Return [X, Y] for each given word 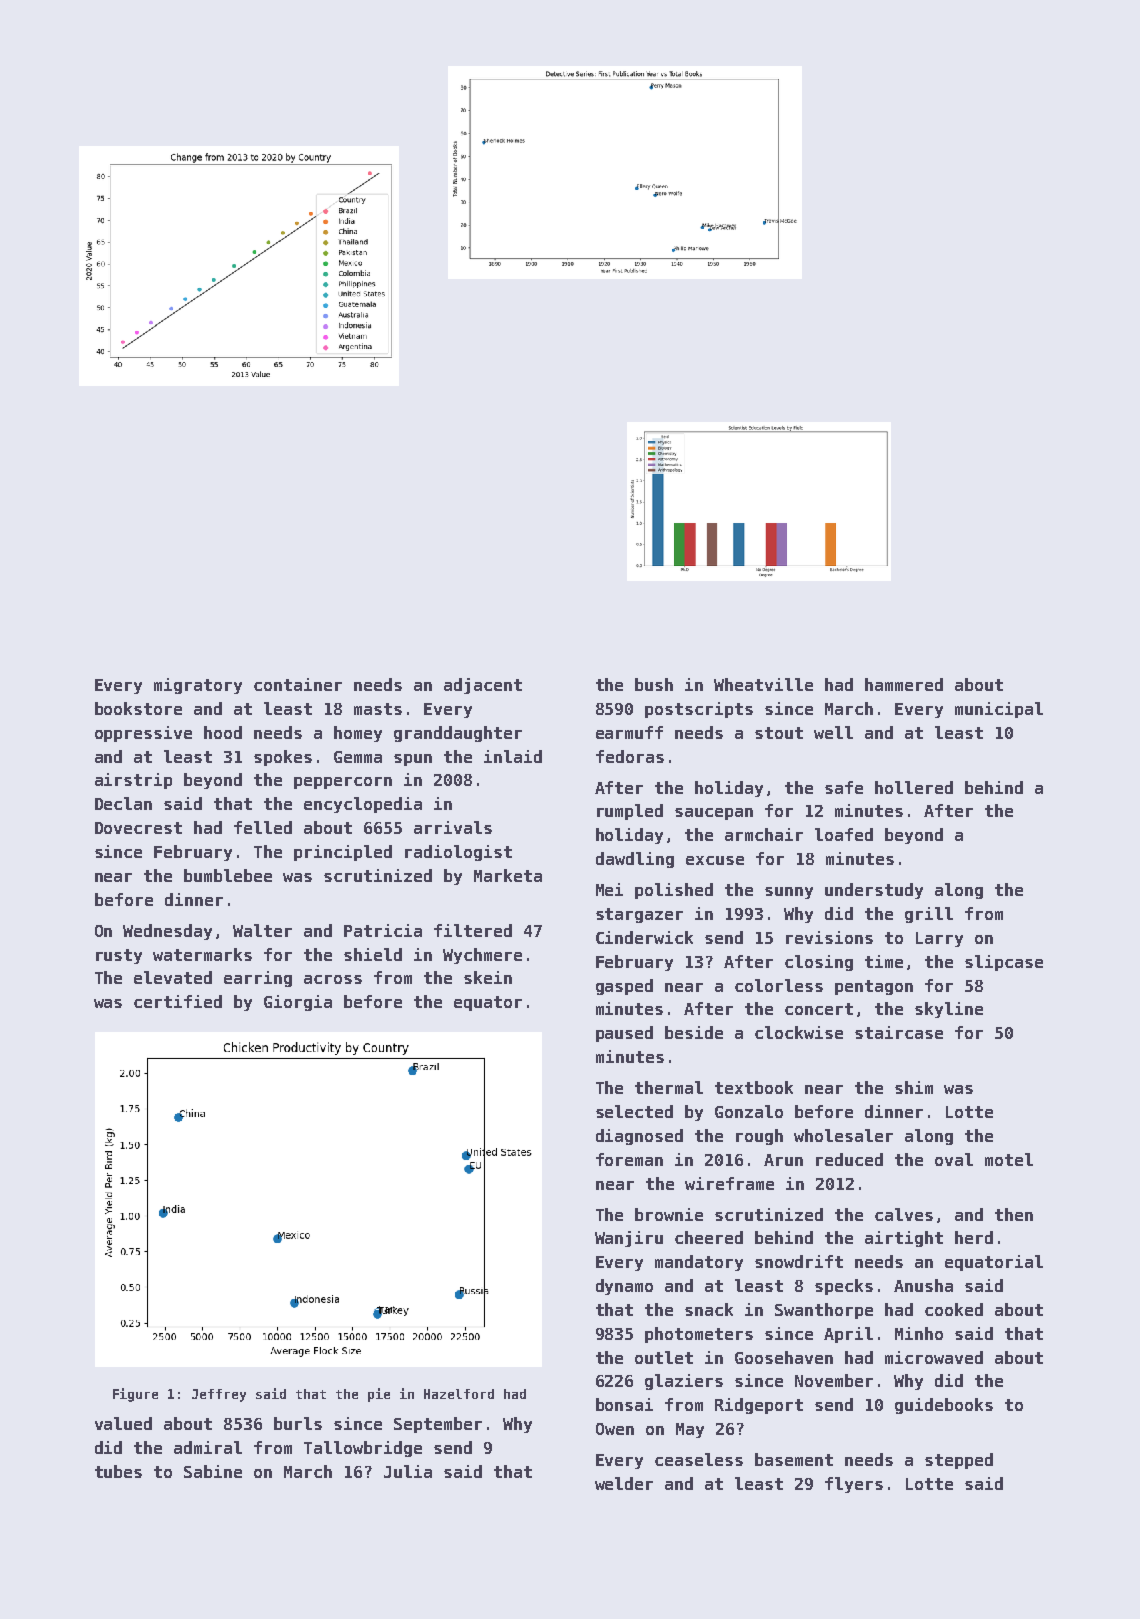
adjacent [483, 686]
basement [794, 1459]
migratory [198, 686]
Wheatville [763, 684]
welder [624, 1483]
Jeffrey [219, 1395]
